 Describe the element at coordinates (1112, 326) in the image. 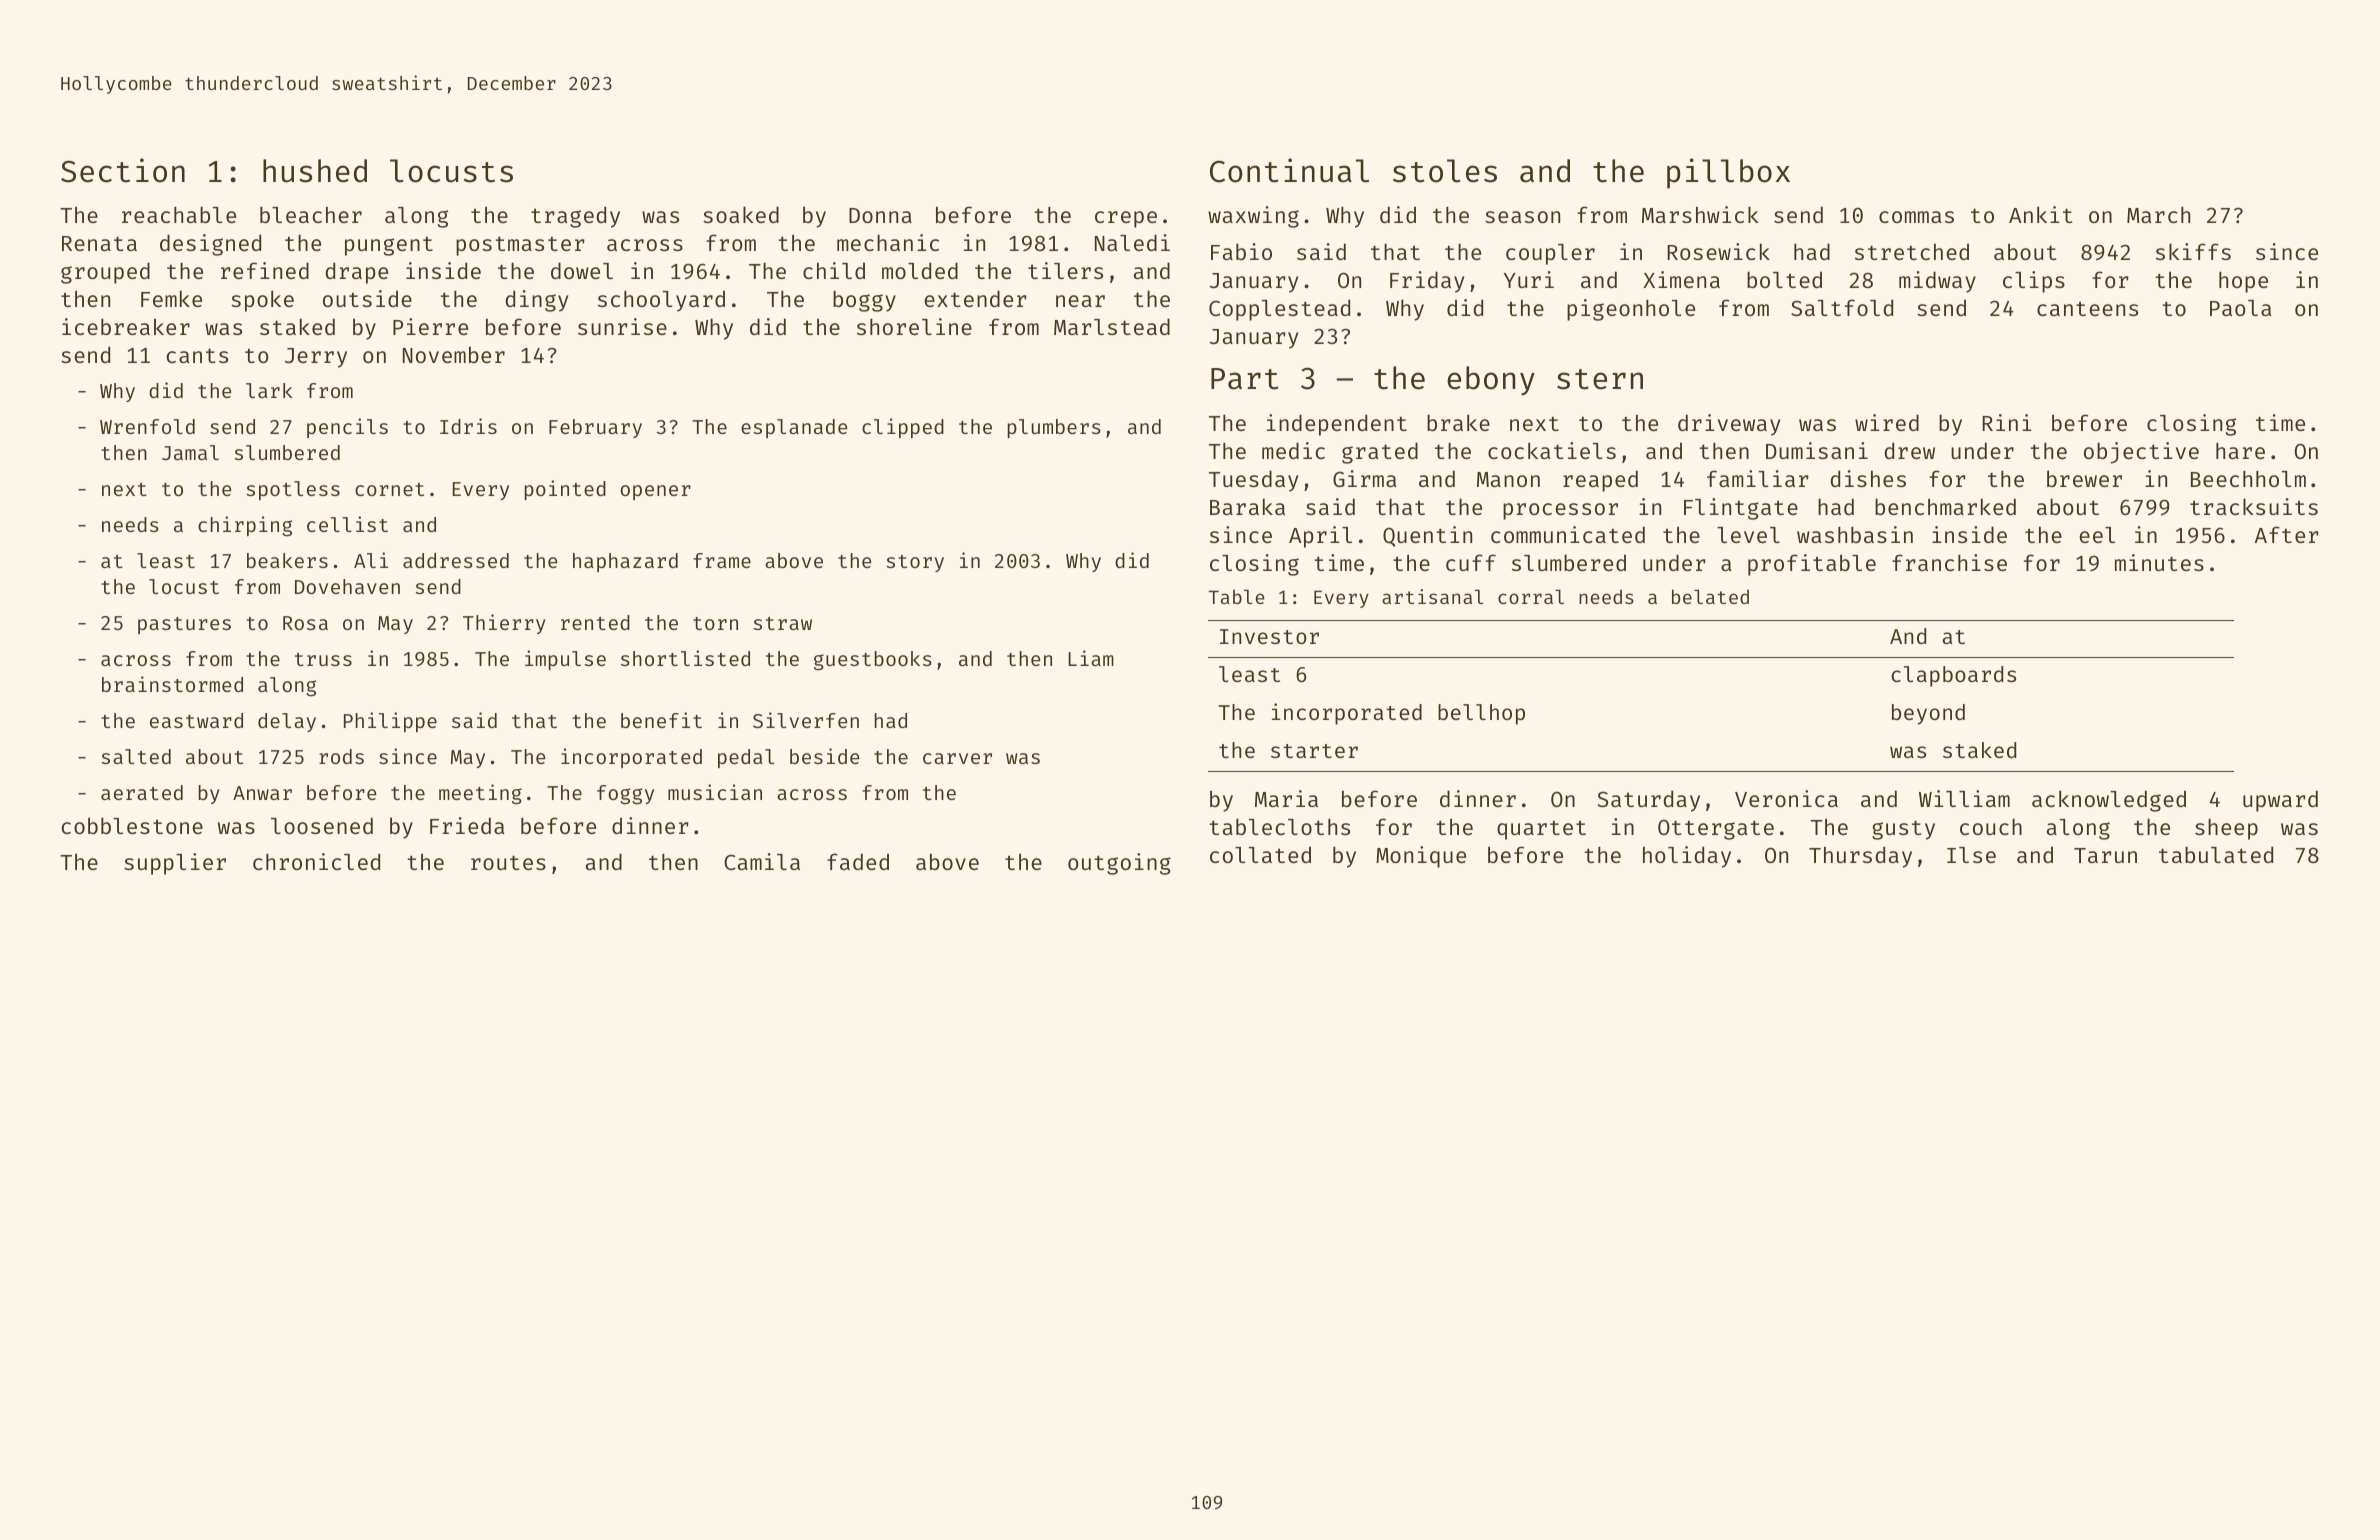

I see `Marlstead` at that location.
